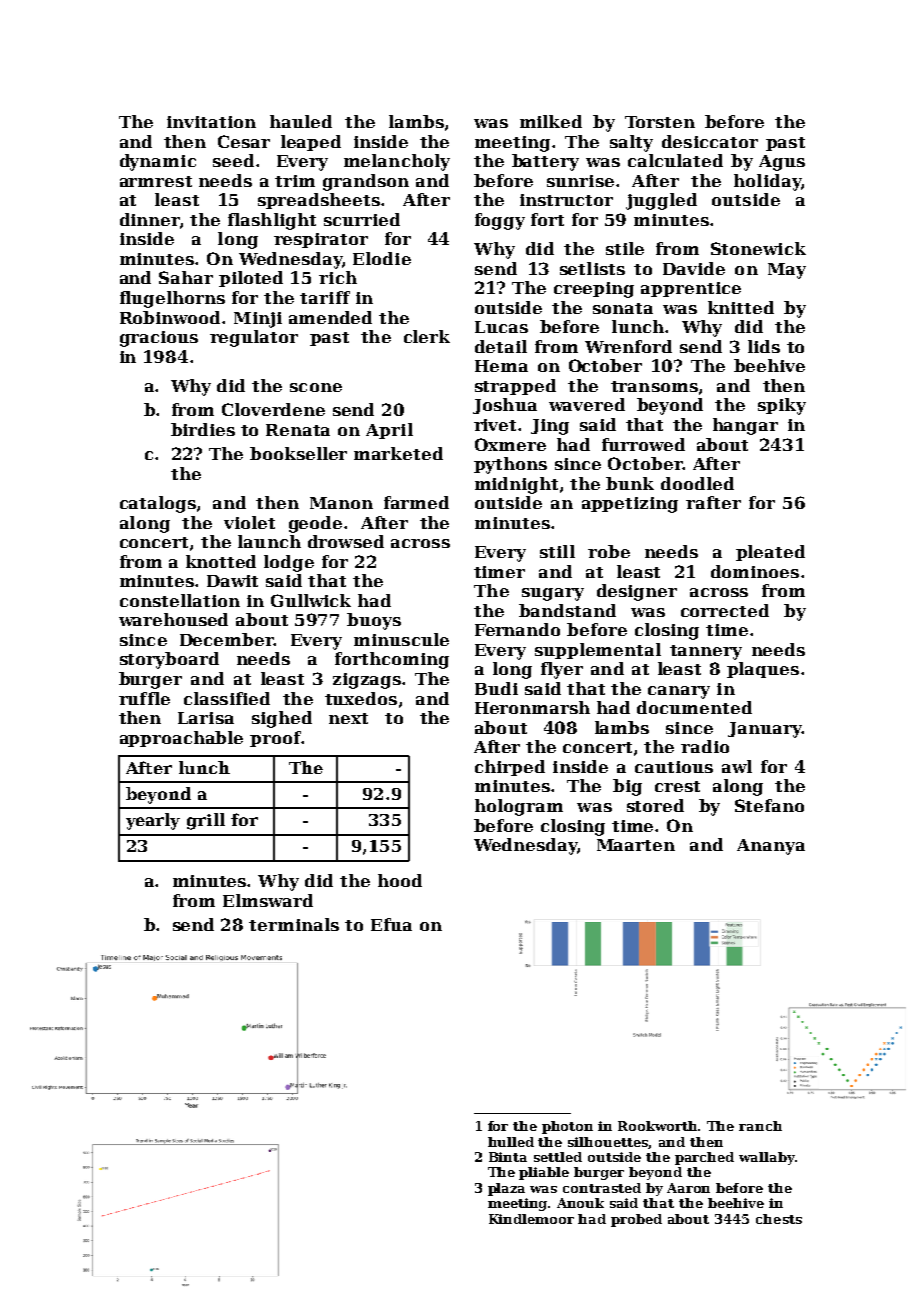 The image size is (924, 1308). Describe the element at coordinates (567, 610) in the document. I see `bandstand` at that location.
